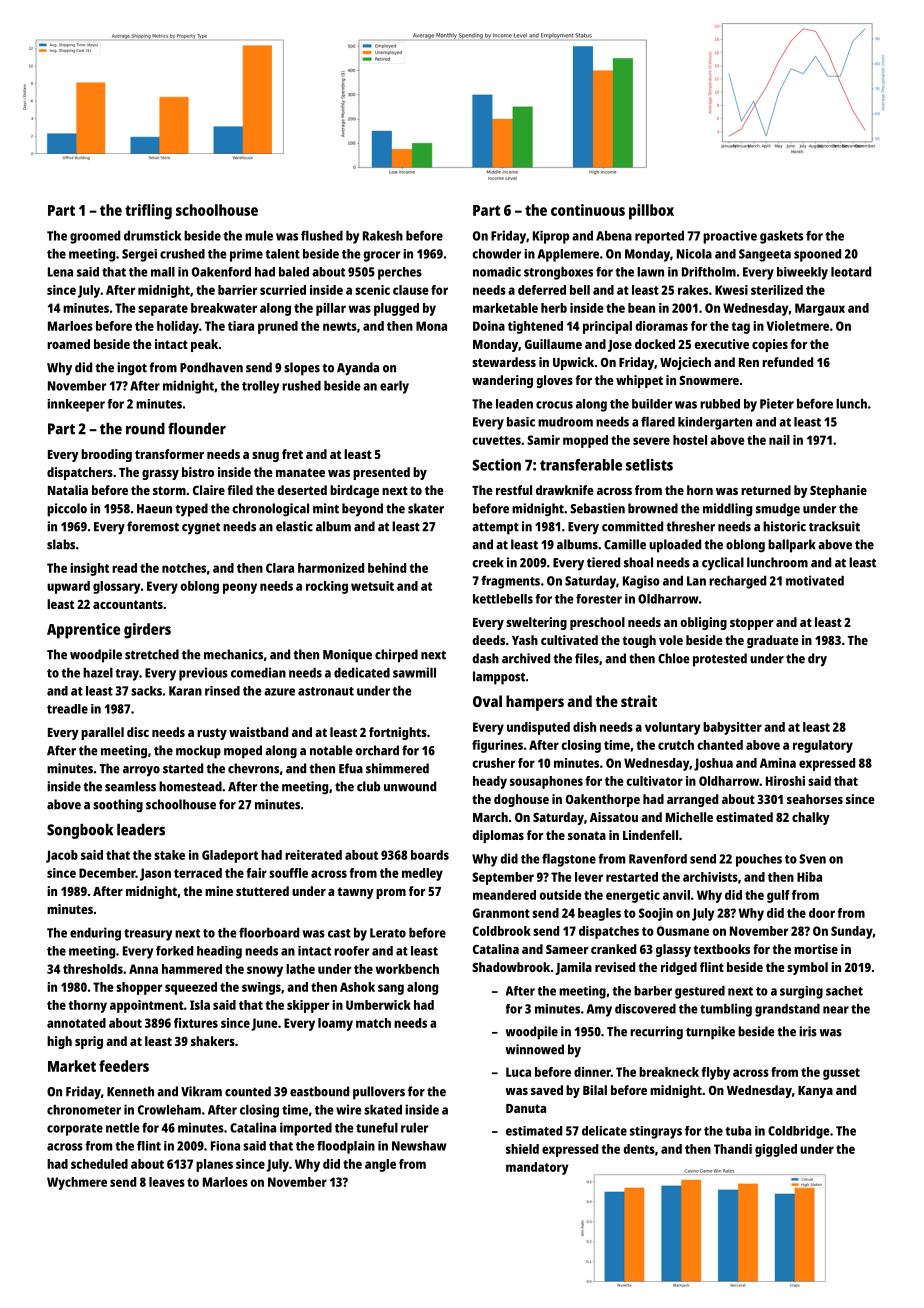  Describe the element at coordinates (784, 526) in the screenshot. I see `historic` at that location.
